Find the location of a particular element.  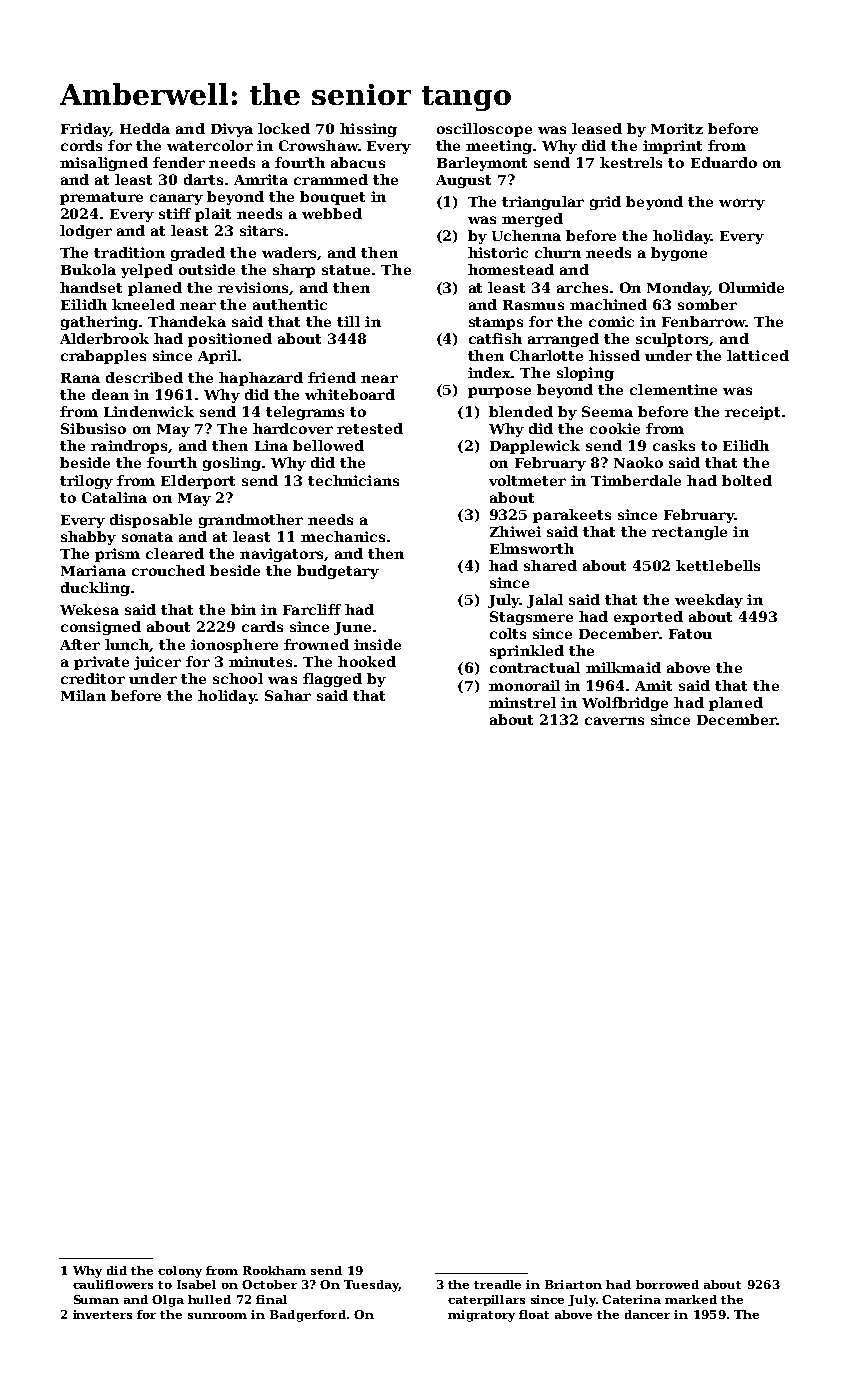

dancer is located at coordinates (647, 1314).
